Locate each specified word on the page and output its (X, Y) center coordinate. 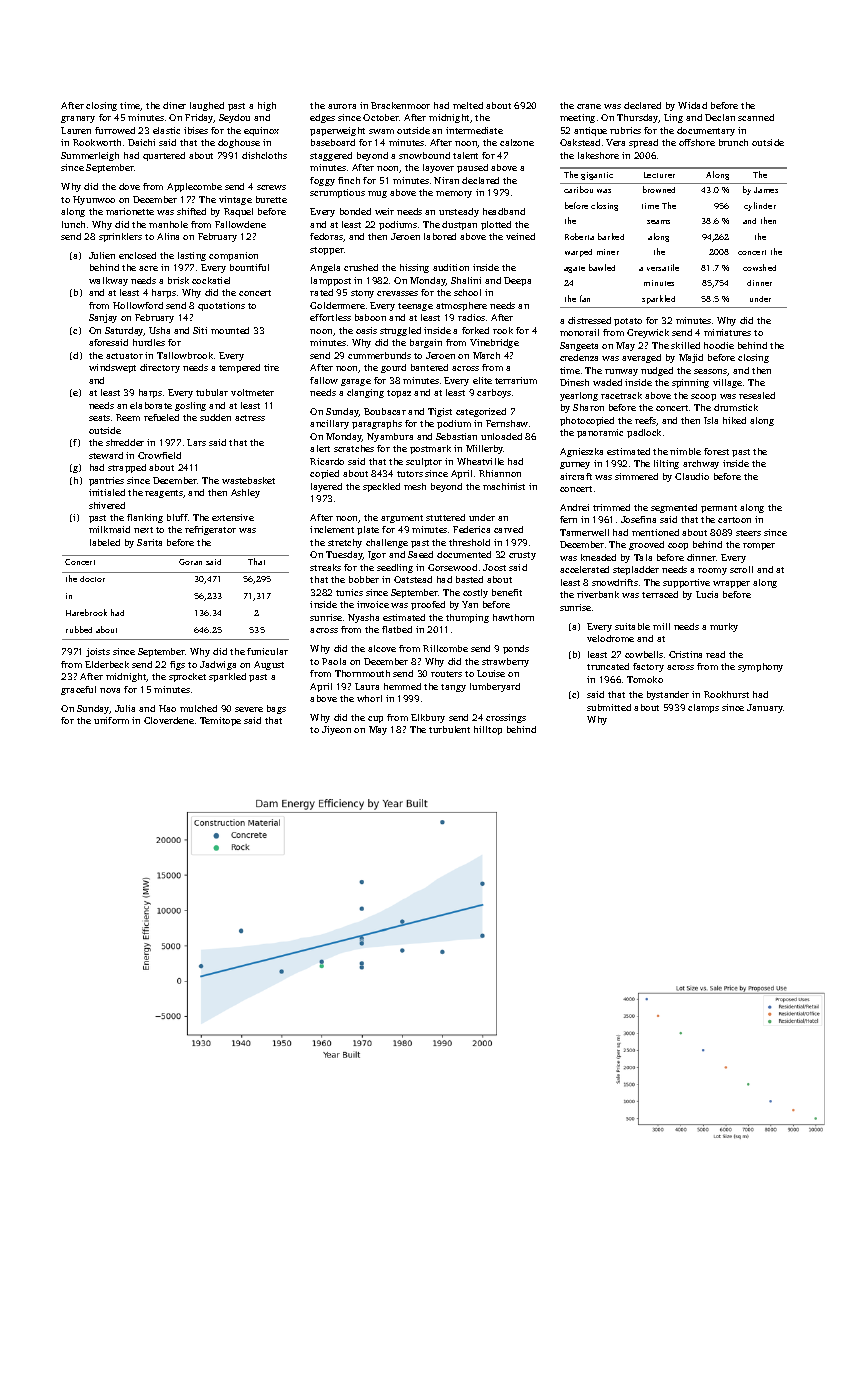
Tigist (440, 412)
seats (99, 418)
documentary (706, 131)
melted (468, 105)
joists (98, 652)
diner (174, 105)
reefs (645, 420)
